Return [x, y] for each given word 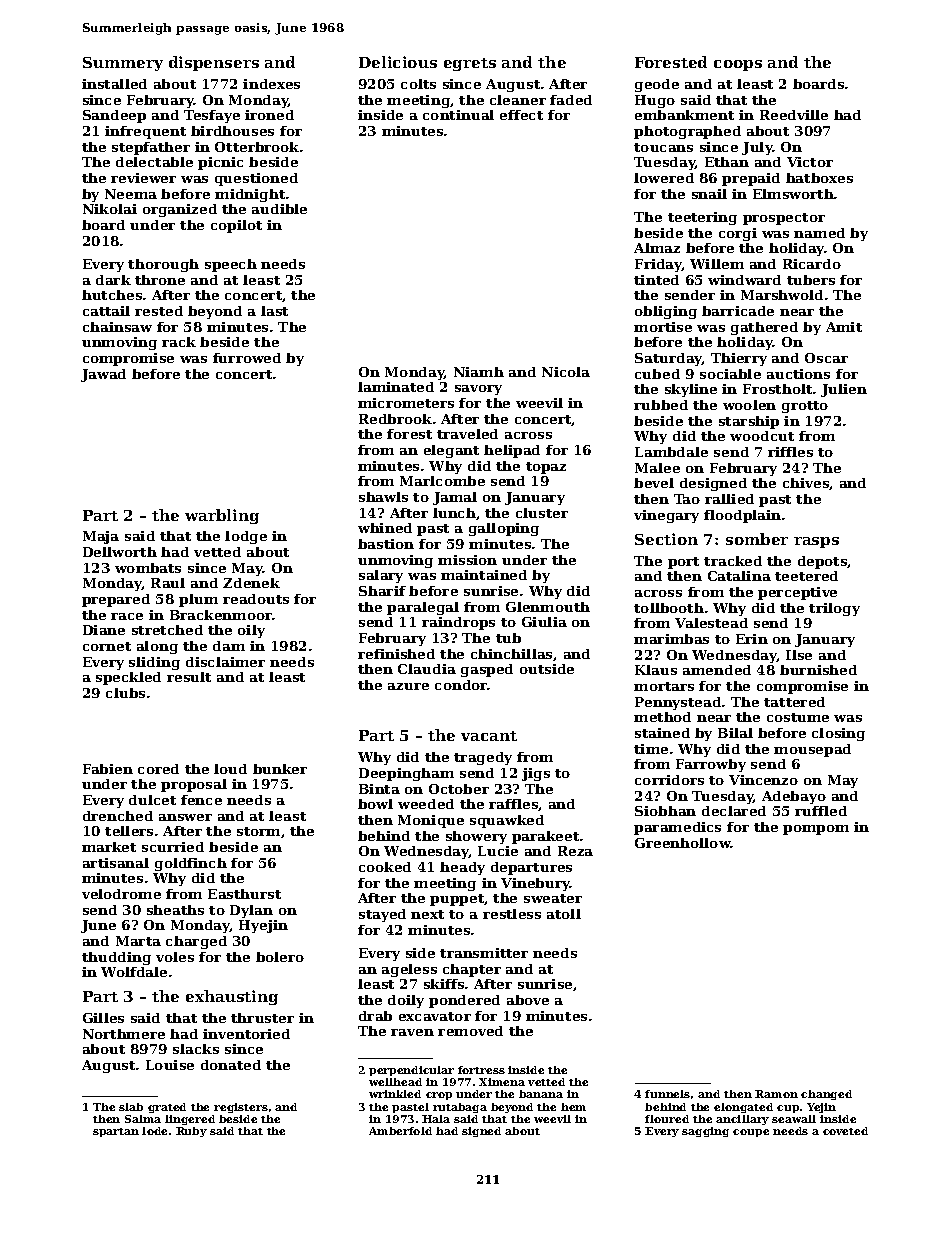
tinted [656, 280]
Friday [658, 265]
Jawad [103, 375]
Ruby [191, 1132]
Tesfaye [212, 116]
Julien [844, 390]
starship [749, 422]
